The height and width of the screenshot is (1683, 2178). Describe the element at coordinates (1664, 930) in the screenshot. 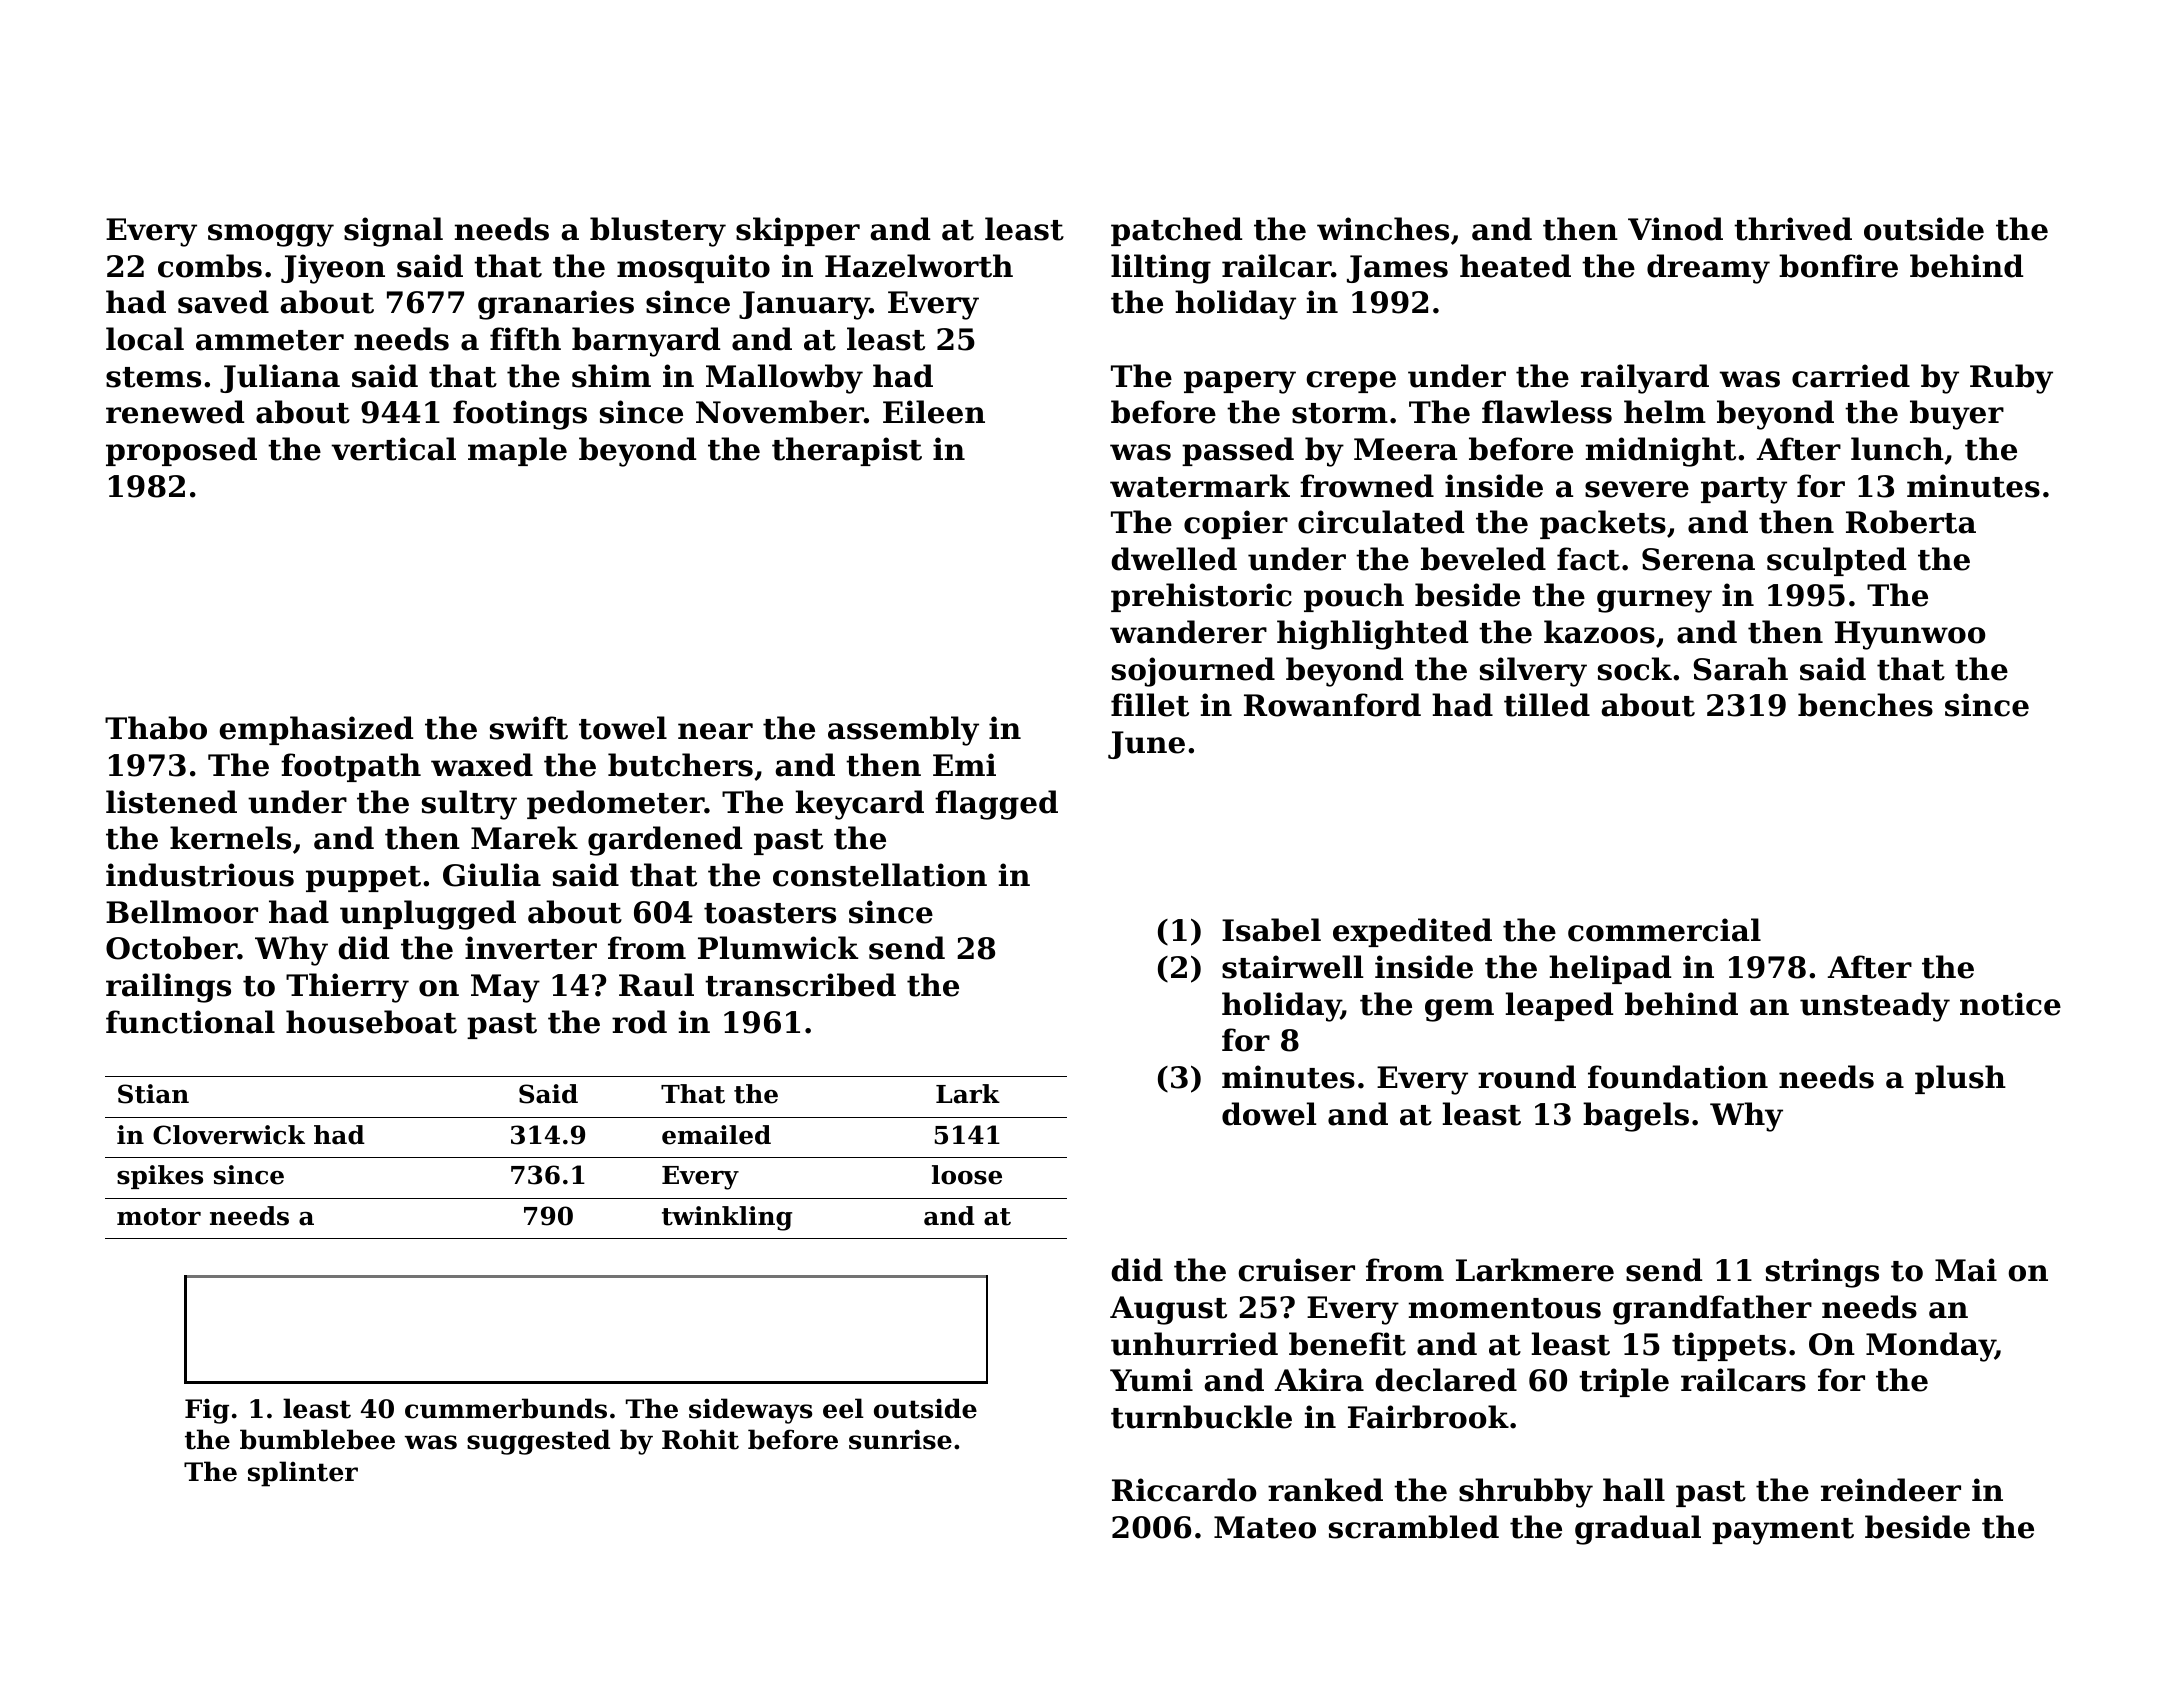

I see `commercial` at that location.
